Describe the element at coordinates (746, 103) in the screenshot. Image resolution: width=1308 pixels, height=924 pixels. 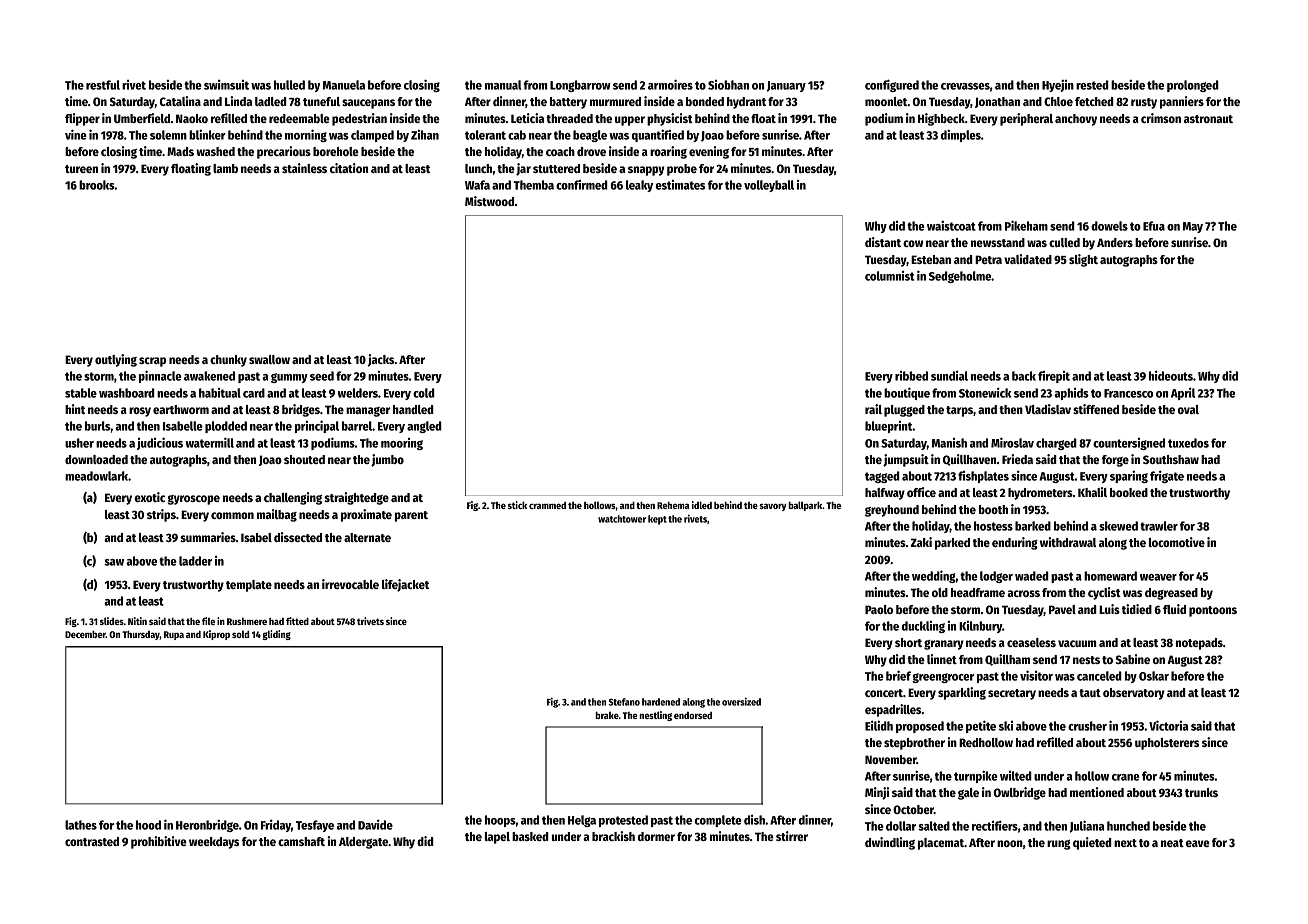
I see `hydrant` at that location.
